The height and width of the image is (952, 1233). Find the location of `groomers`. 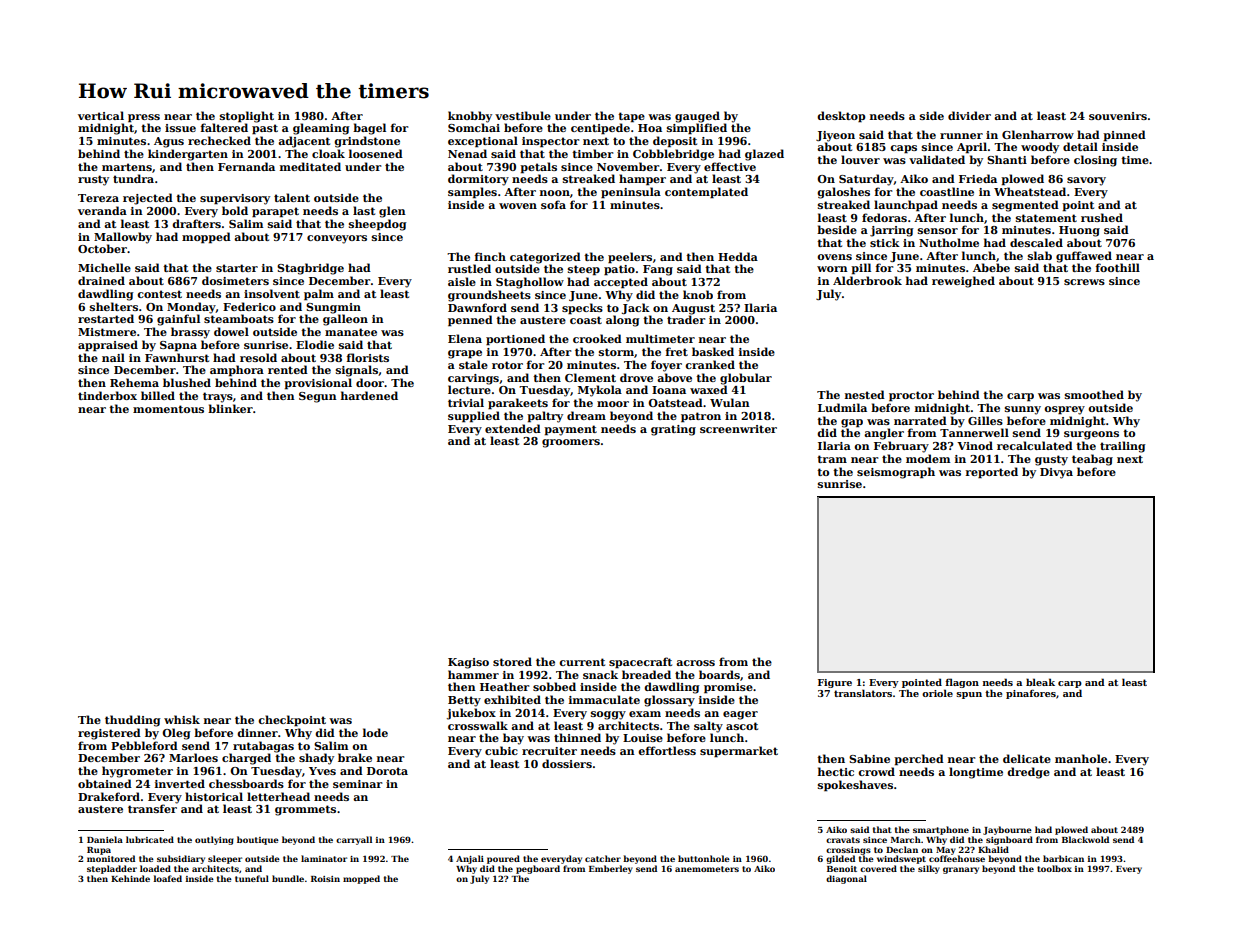

groomers is located at coordinates (571, 443).
